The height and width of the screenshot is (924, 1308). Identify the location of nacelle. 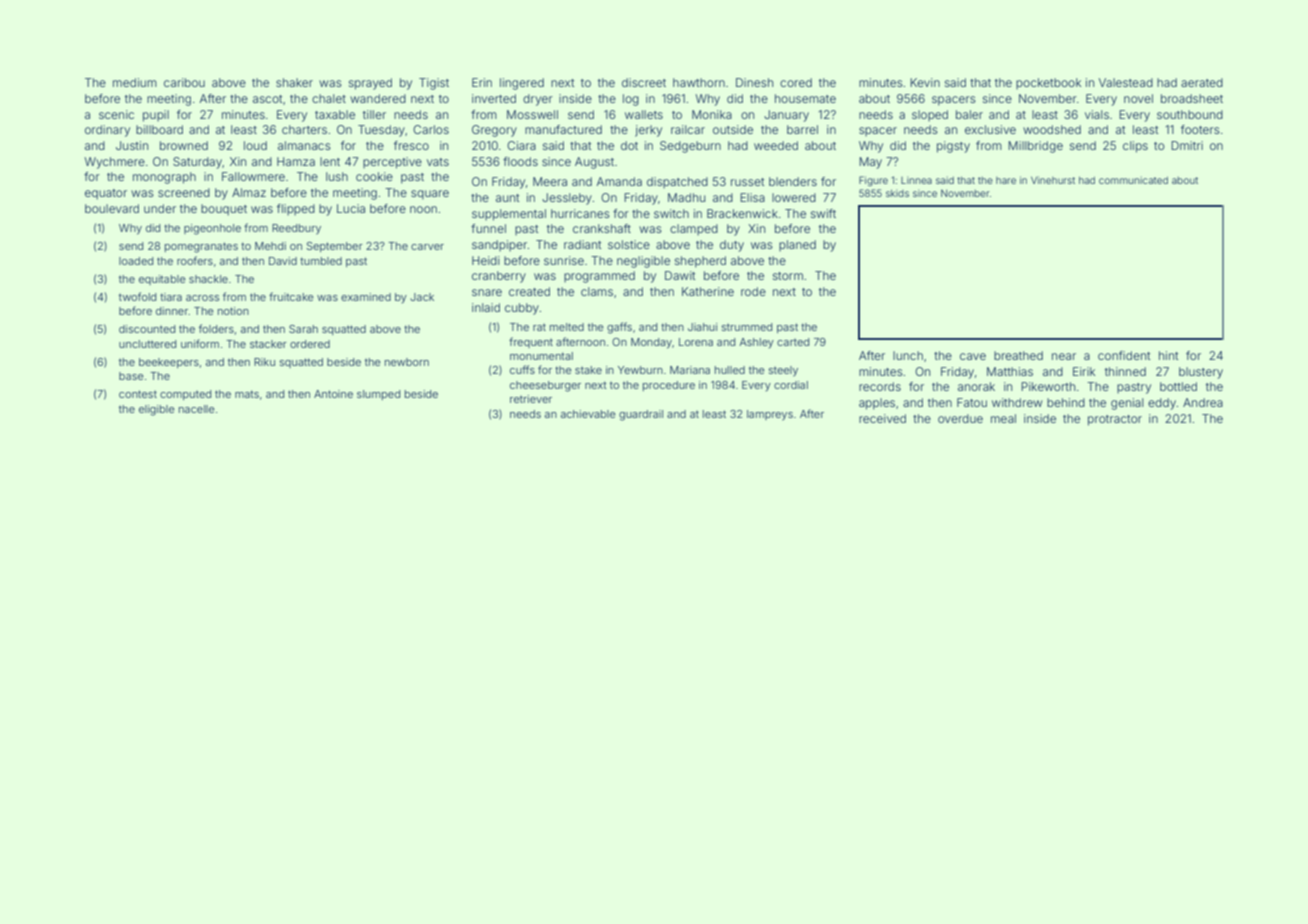
(197, 409).
